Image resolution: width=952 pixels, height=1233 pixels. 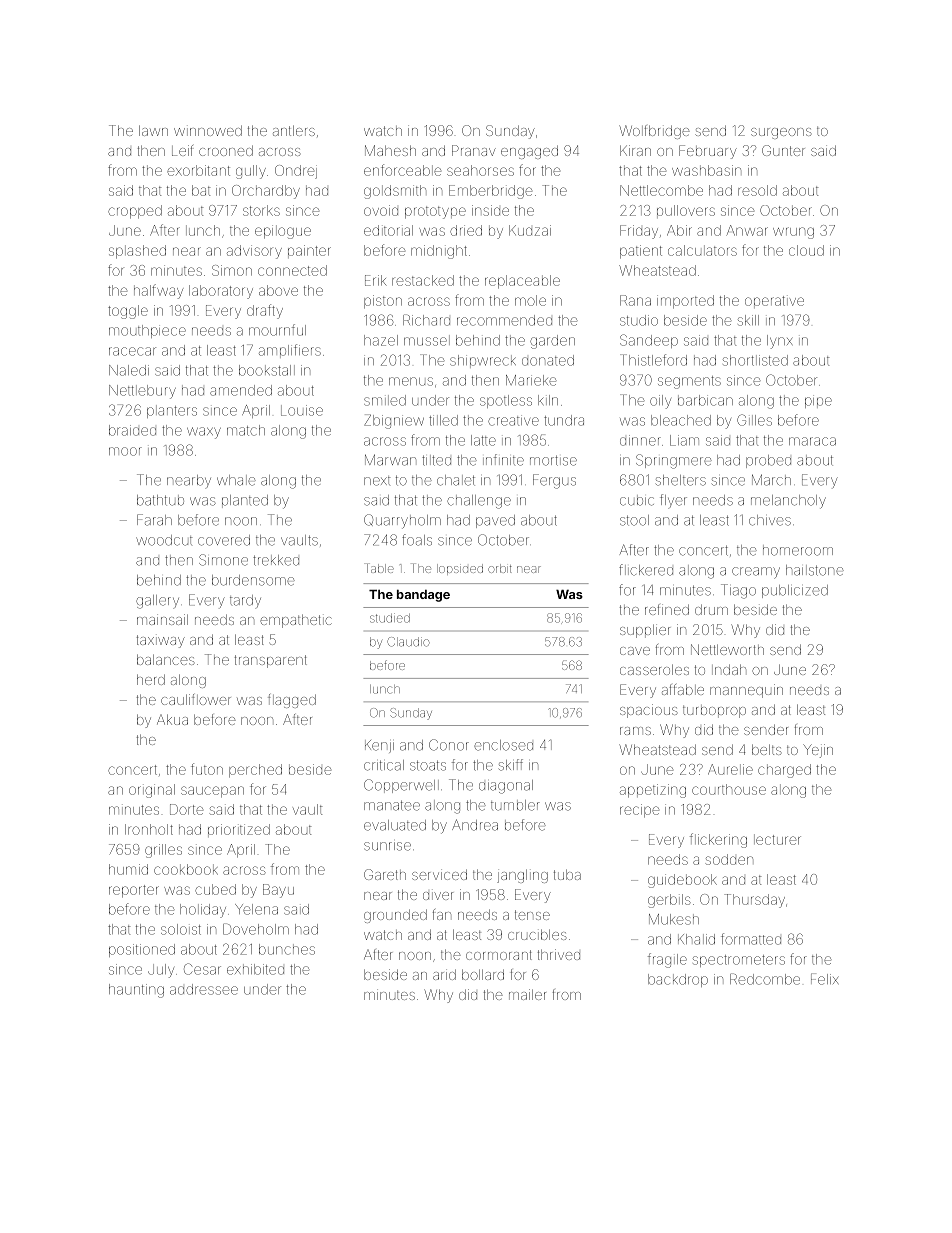 I want to click on grilles, so click(x=163, y=851).
